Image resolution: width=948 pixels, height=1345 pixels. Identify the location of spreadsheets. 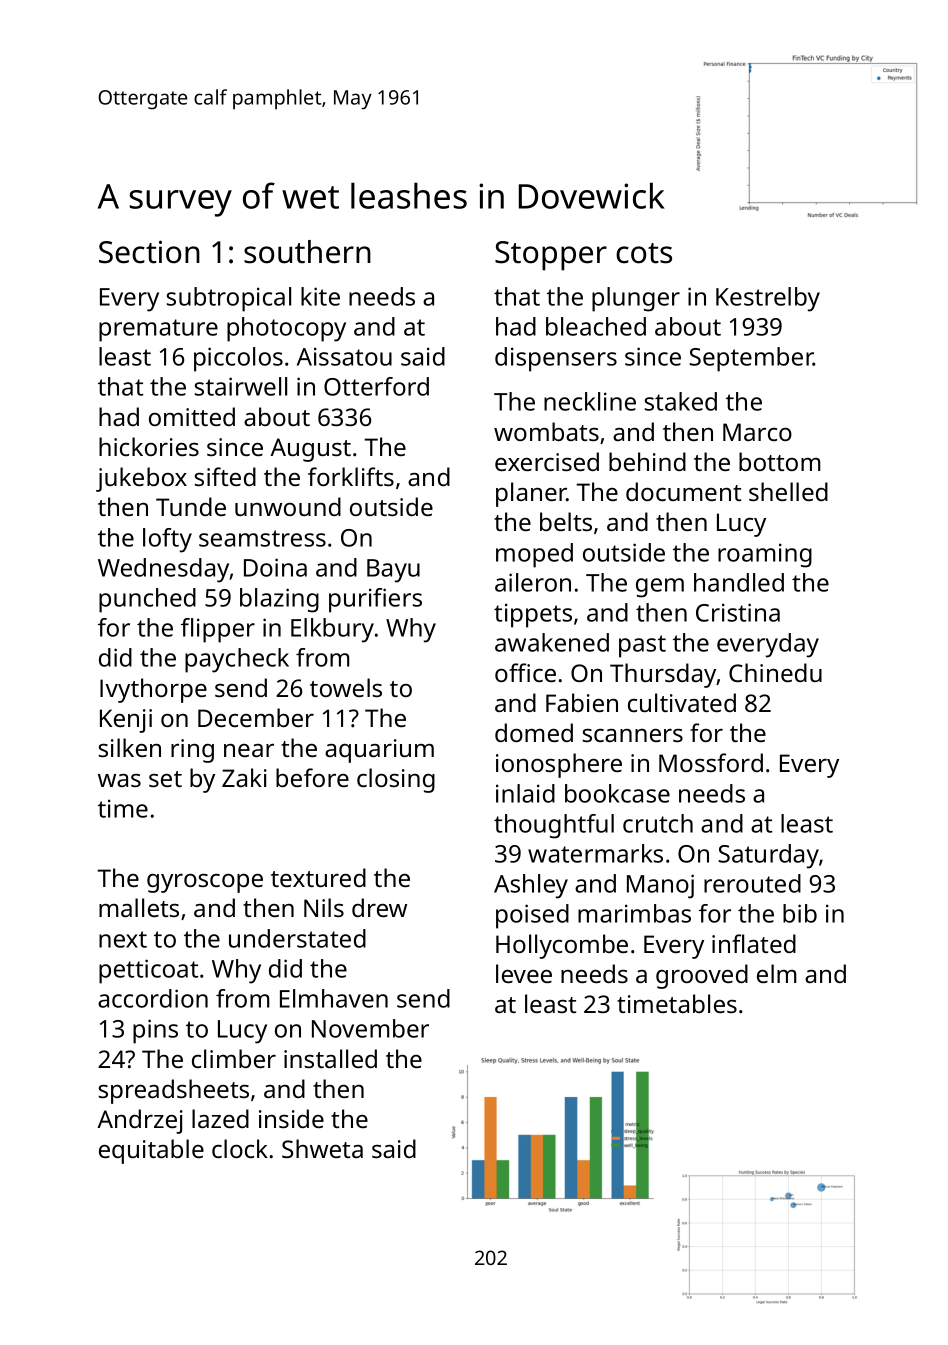
(174, 1091).
